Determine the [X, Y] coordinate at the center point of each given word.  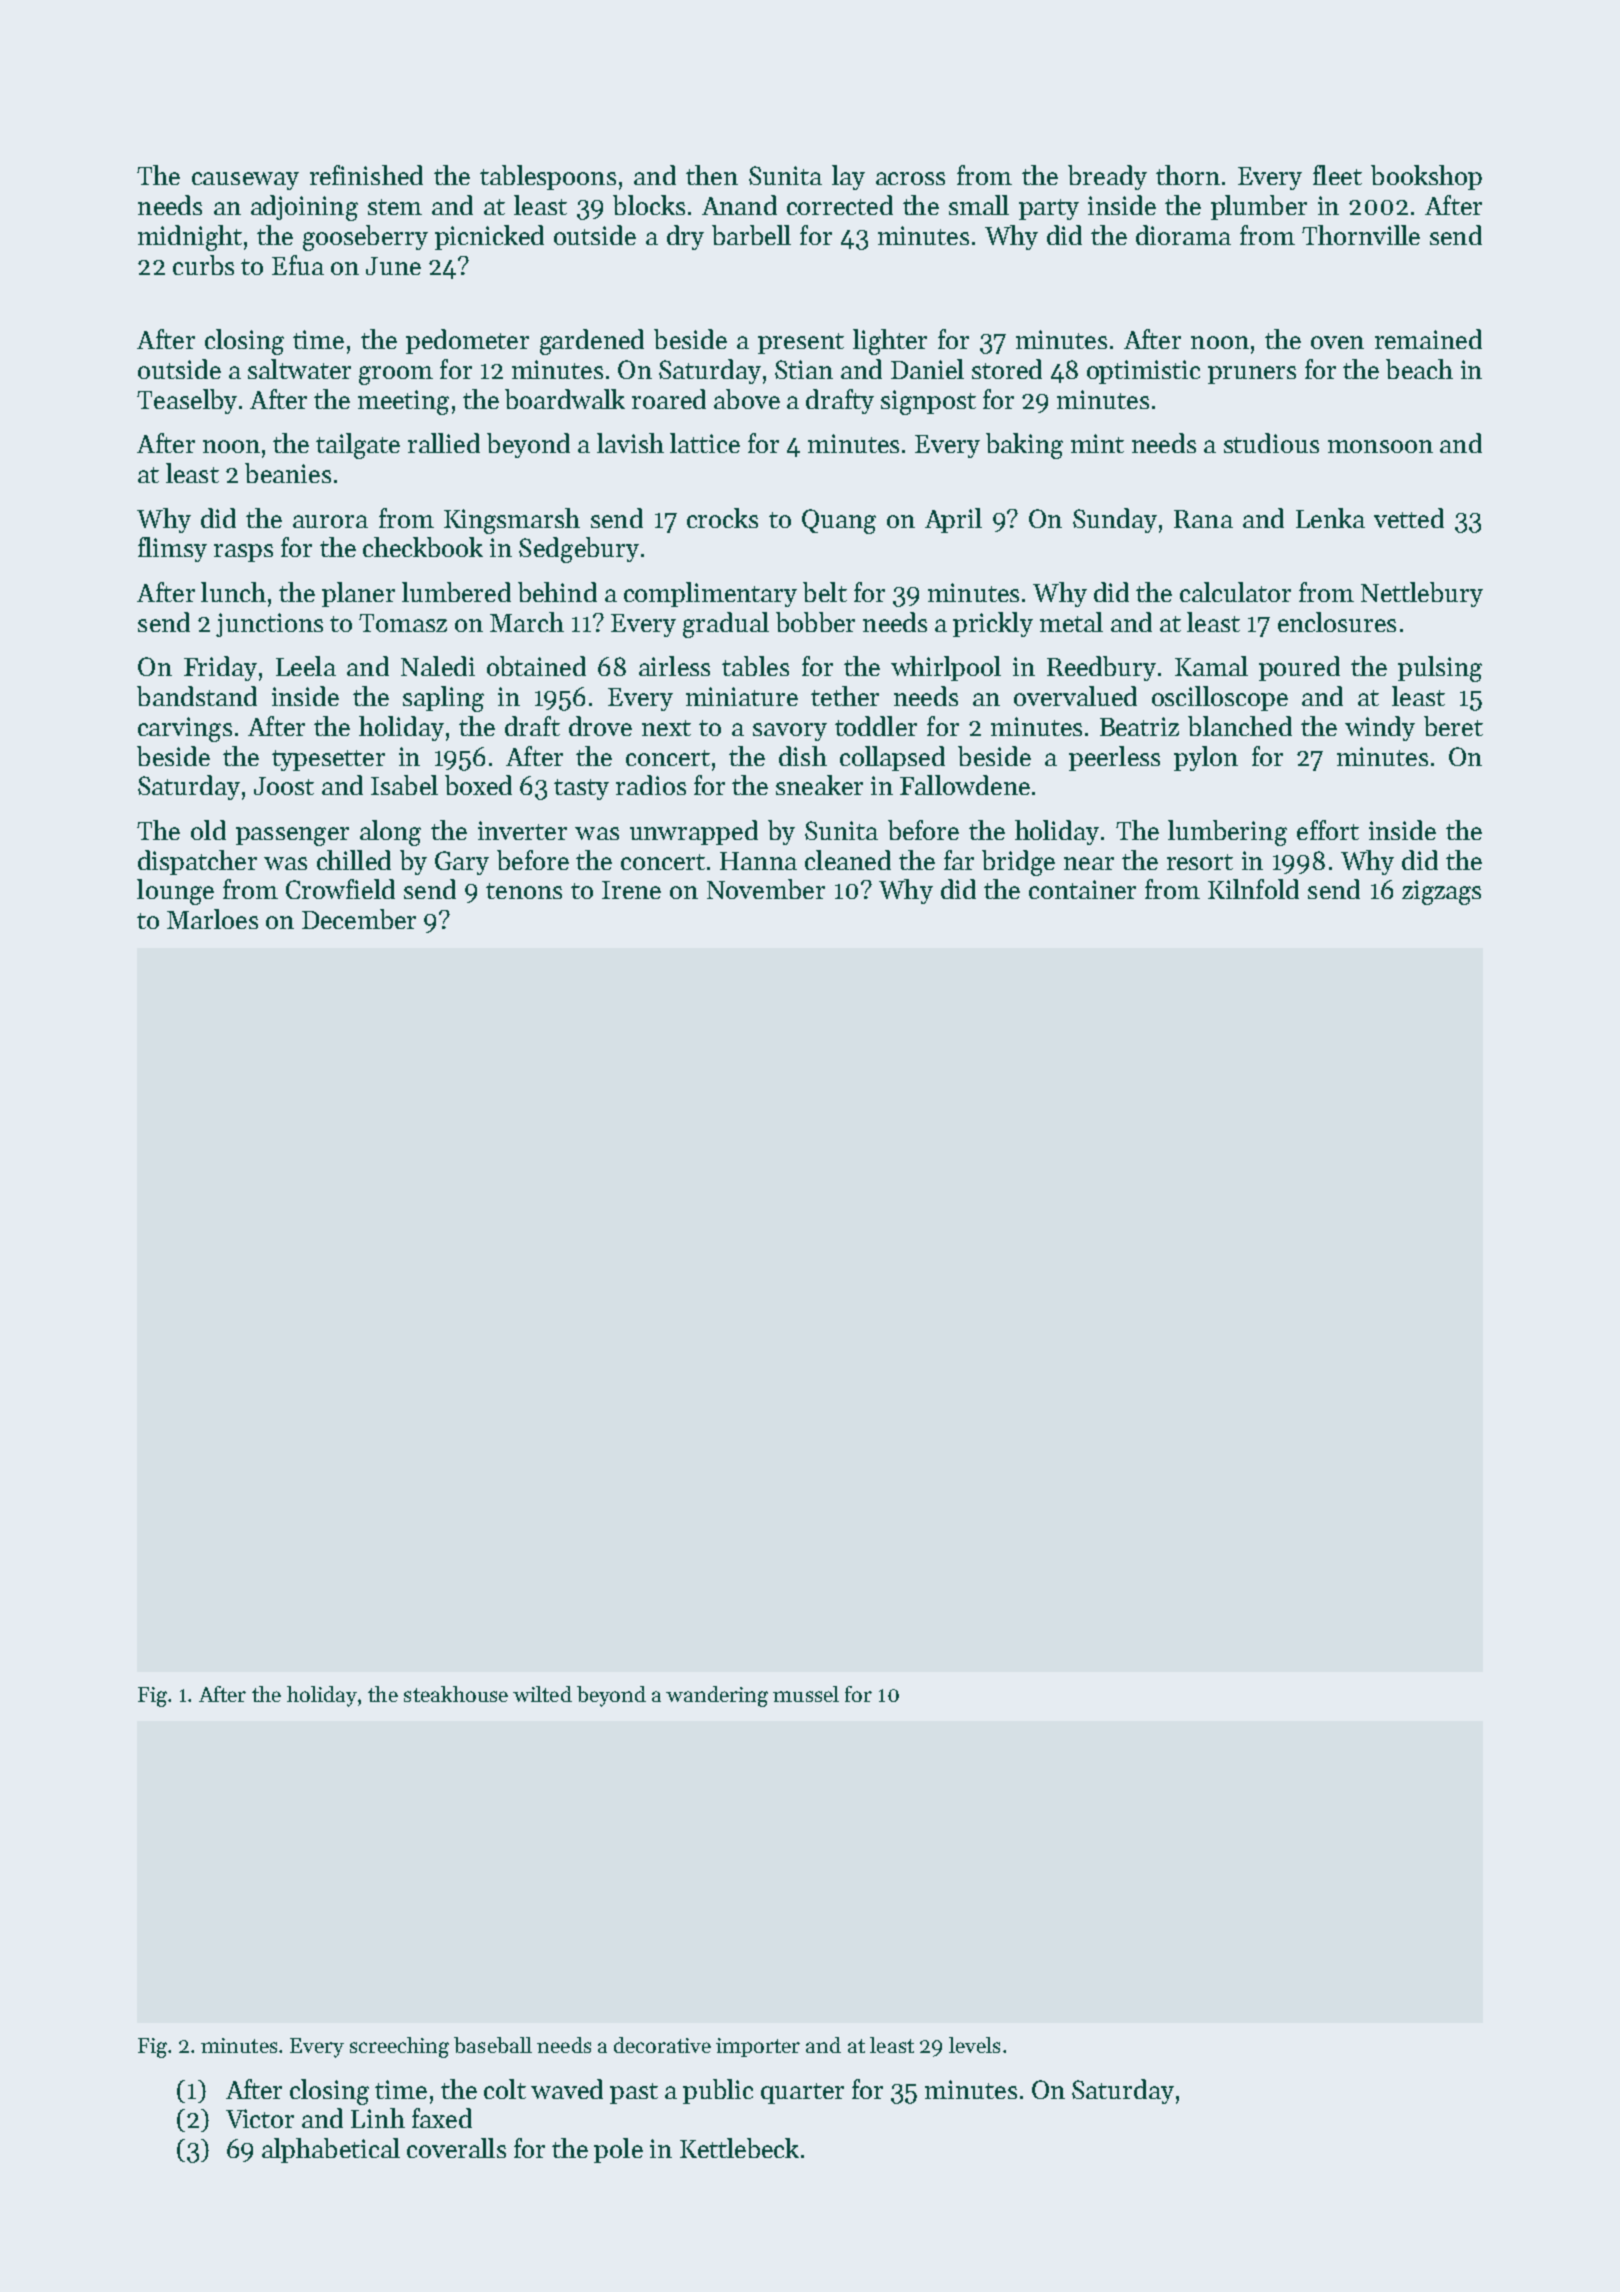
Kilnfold [1253, 889]
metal [1071, 622]
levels [974, 2045]
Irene [631, 890]
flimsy [172, 549]
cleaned [848, 860]
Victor [260, 2118]
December [359, 919]
